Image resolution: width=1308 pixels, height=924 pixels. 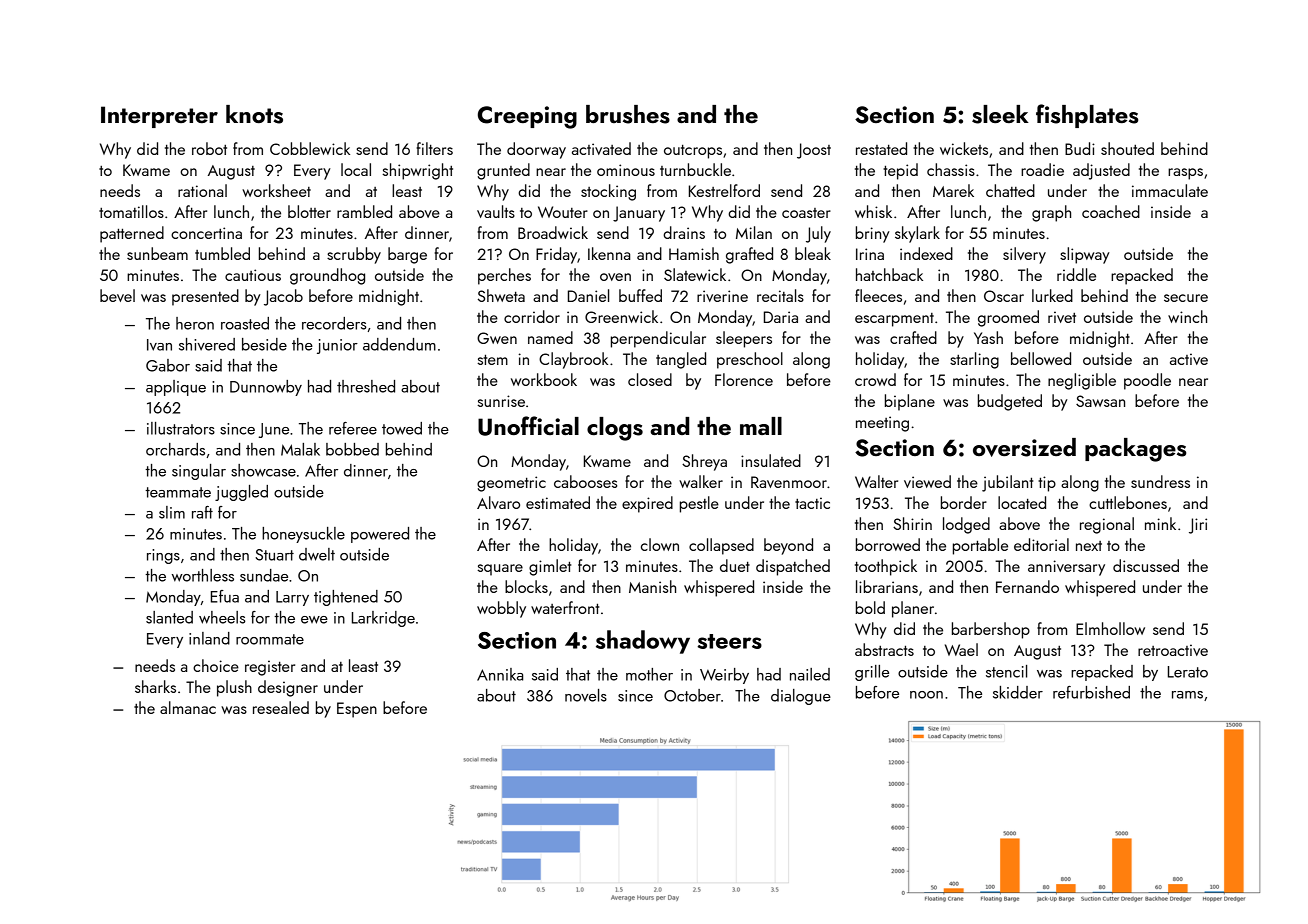 What do you see at coordinates (573, 360) in the document?
I see `Claybrook` at bounding box center [573, 360].
